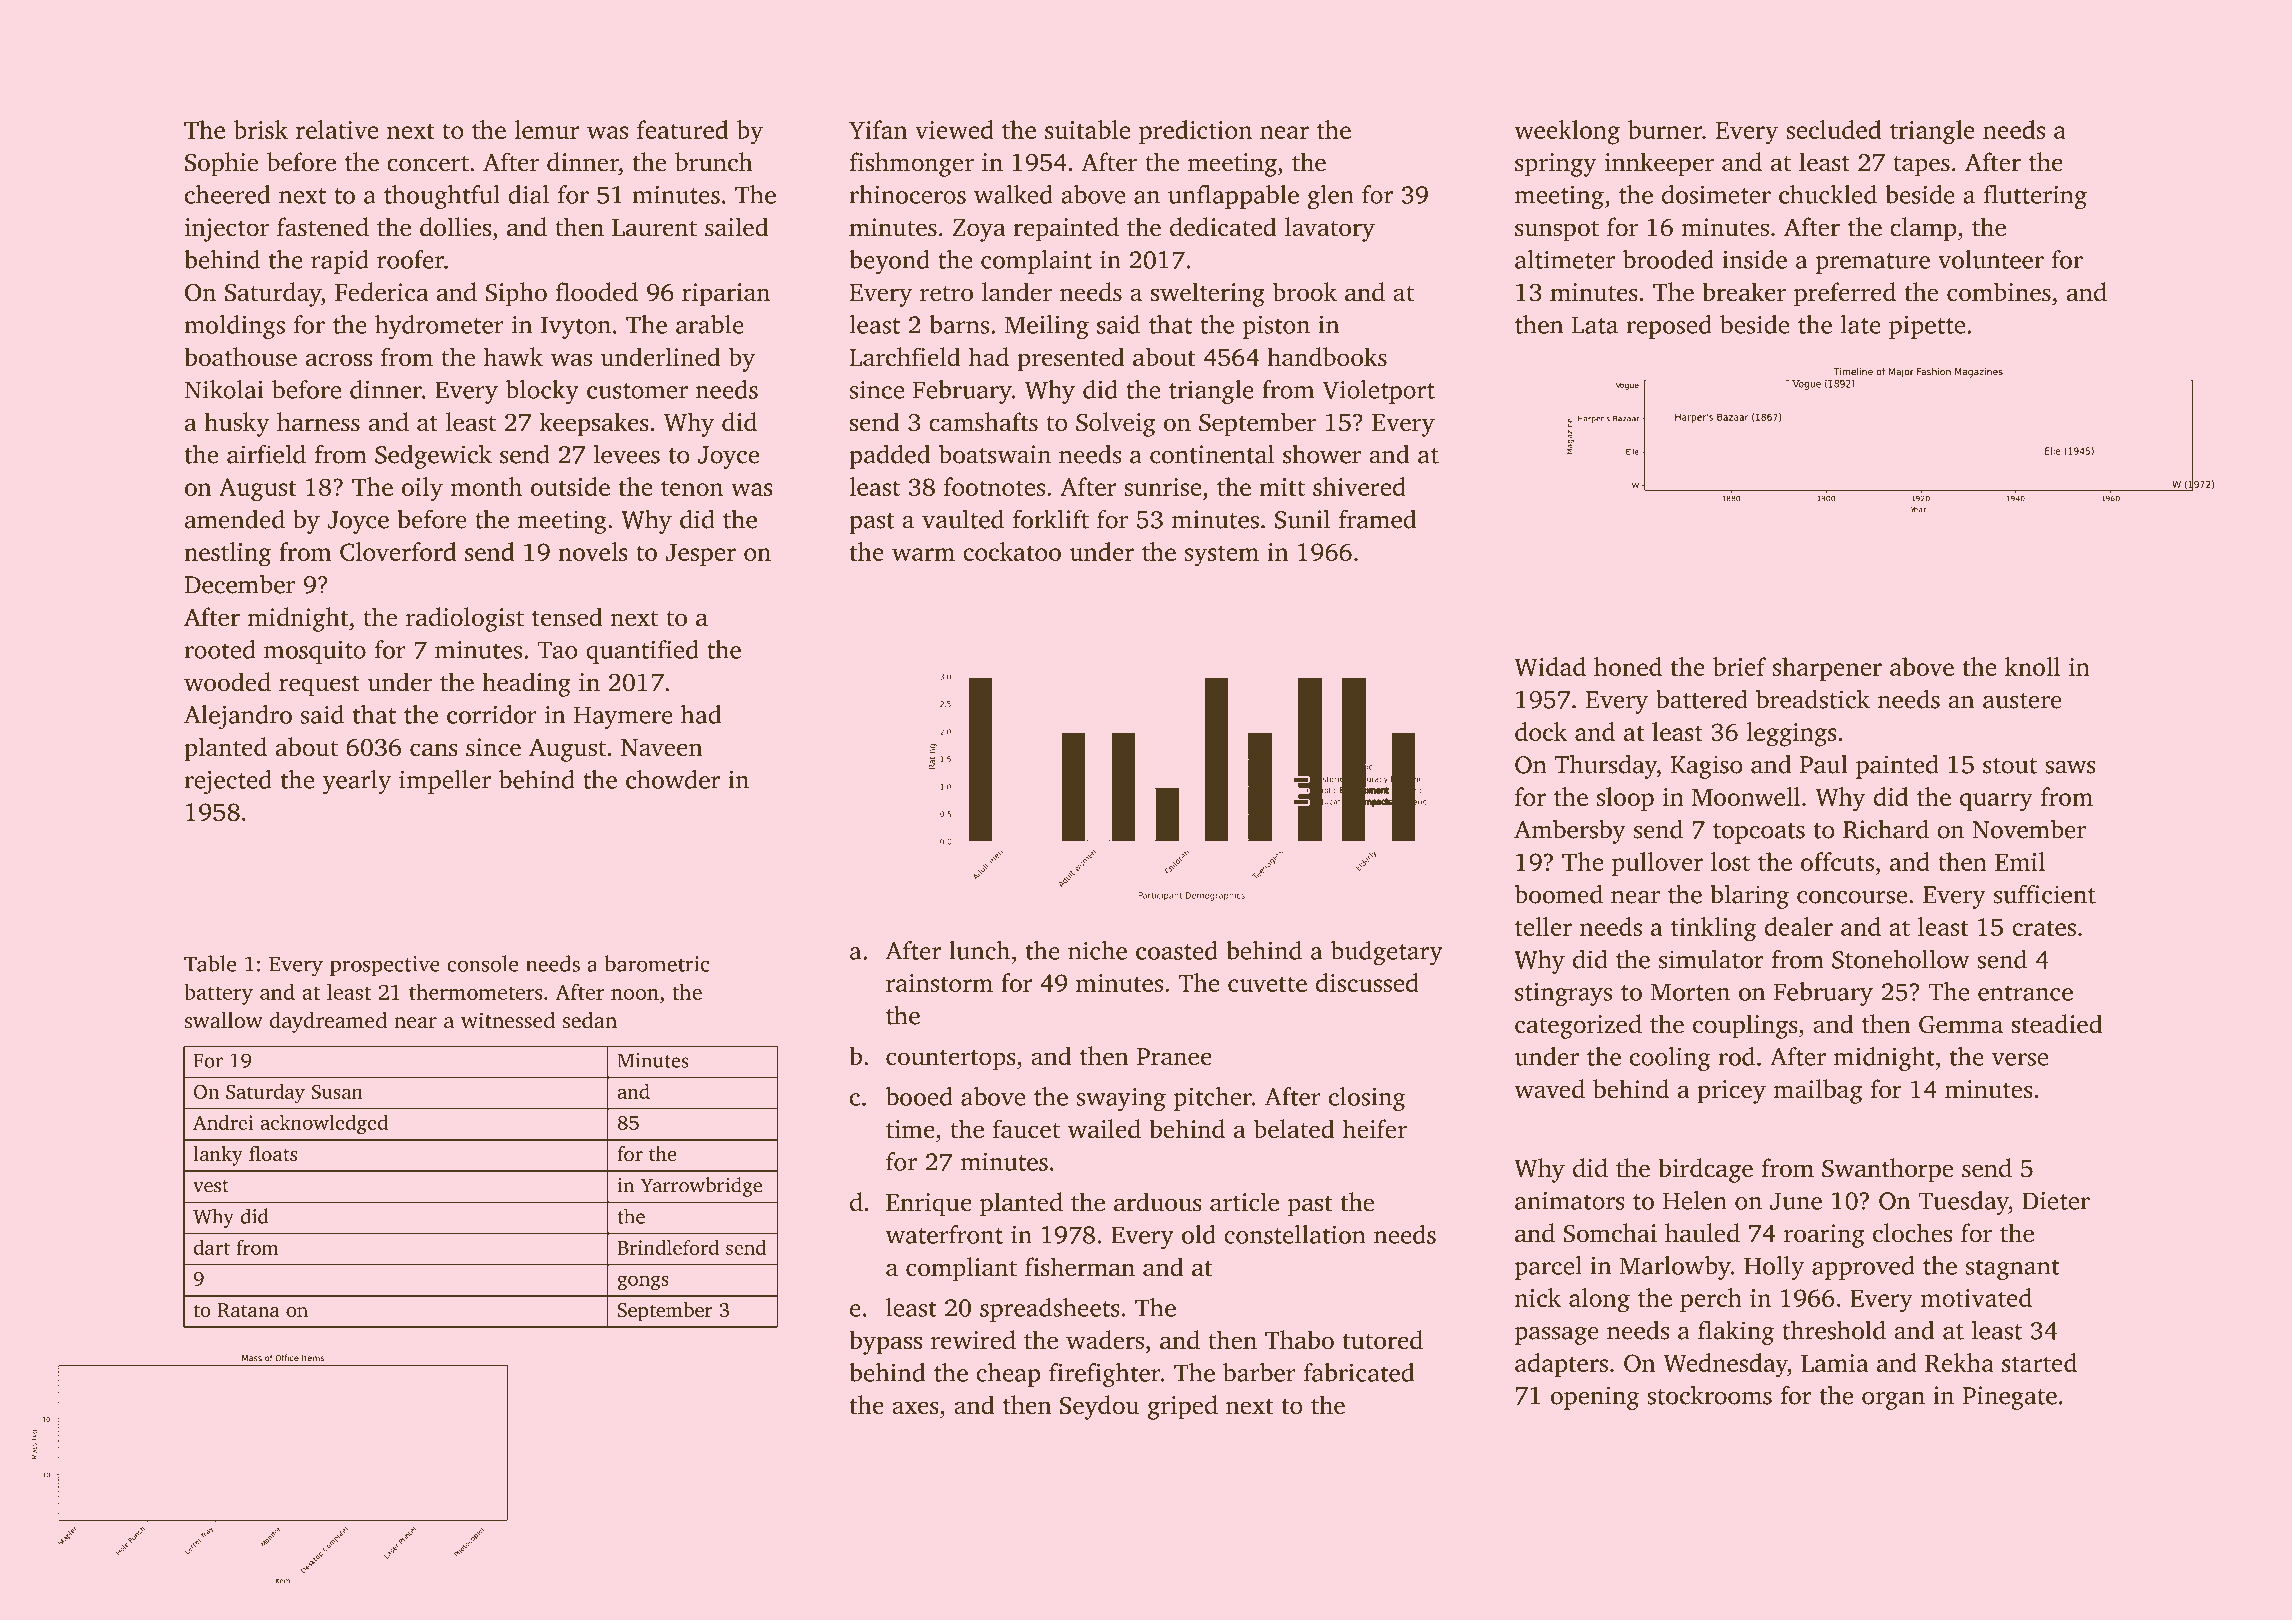 This page has width=2292, height=1620. What do you see at coordinates (234, 327) in the page?
I see `moldings` at bounding box center [234, 327].
